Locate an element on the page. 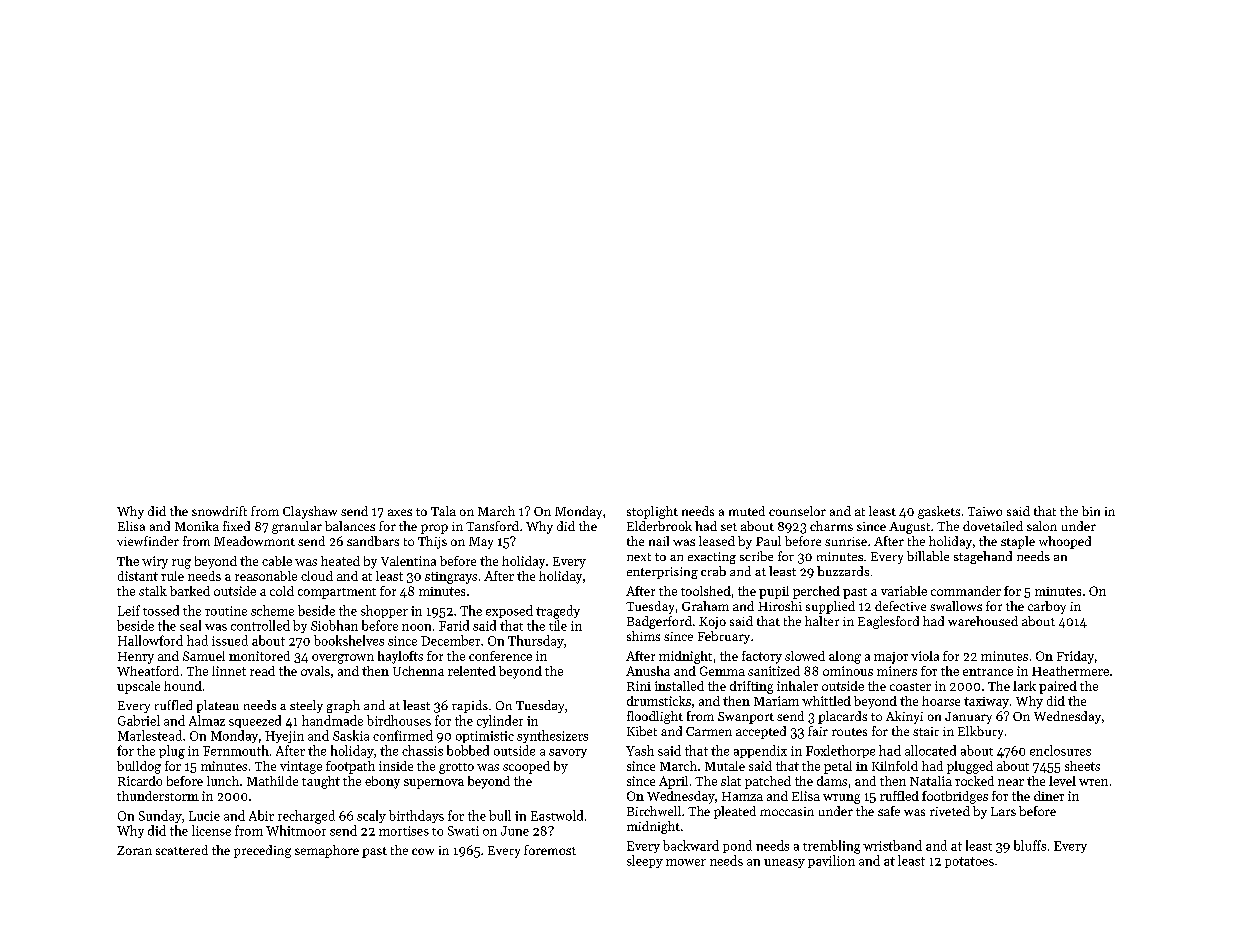  Hallowford is located at coordinates (150, 640).
